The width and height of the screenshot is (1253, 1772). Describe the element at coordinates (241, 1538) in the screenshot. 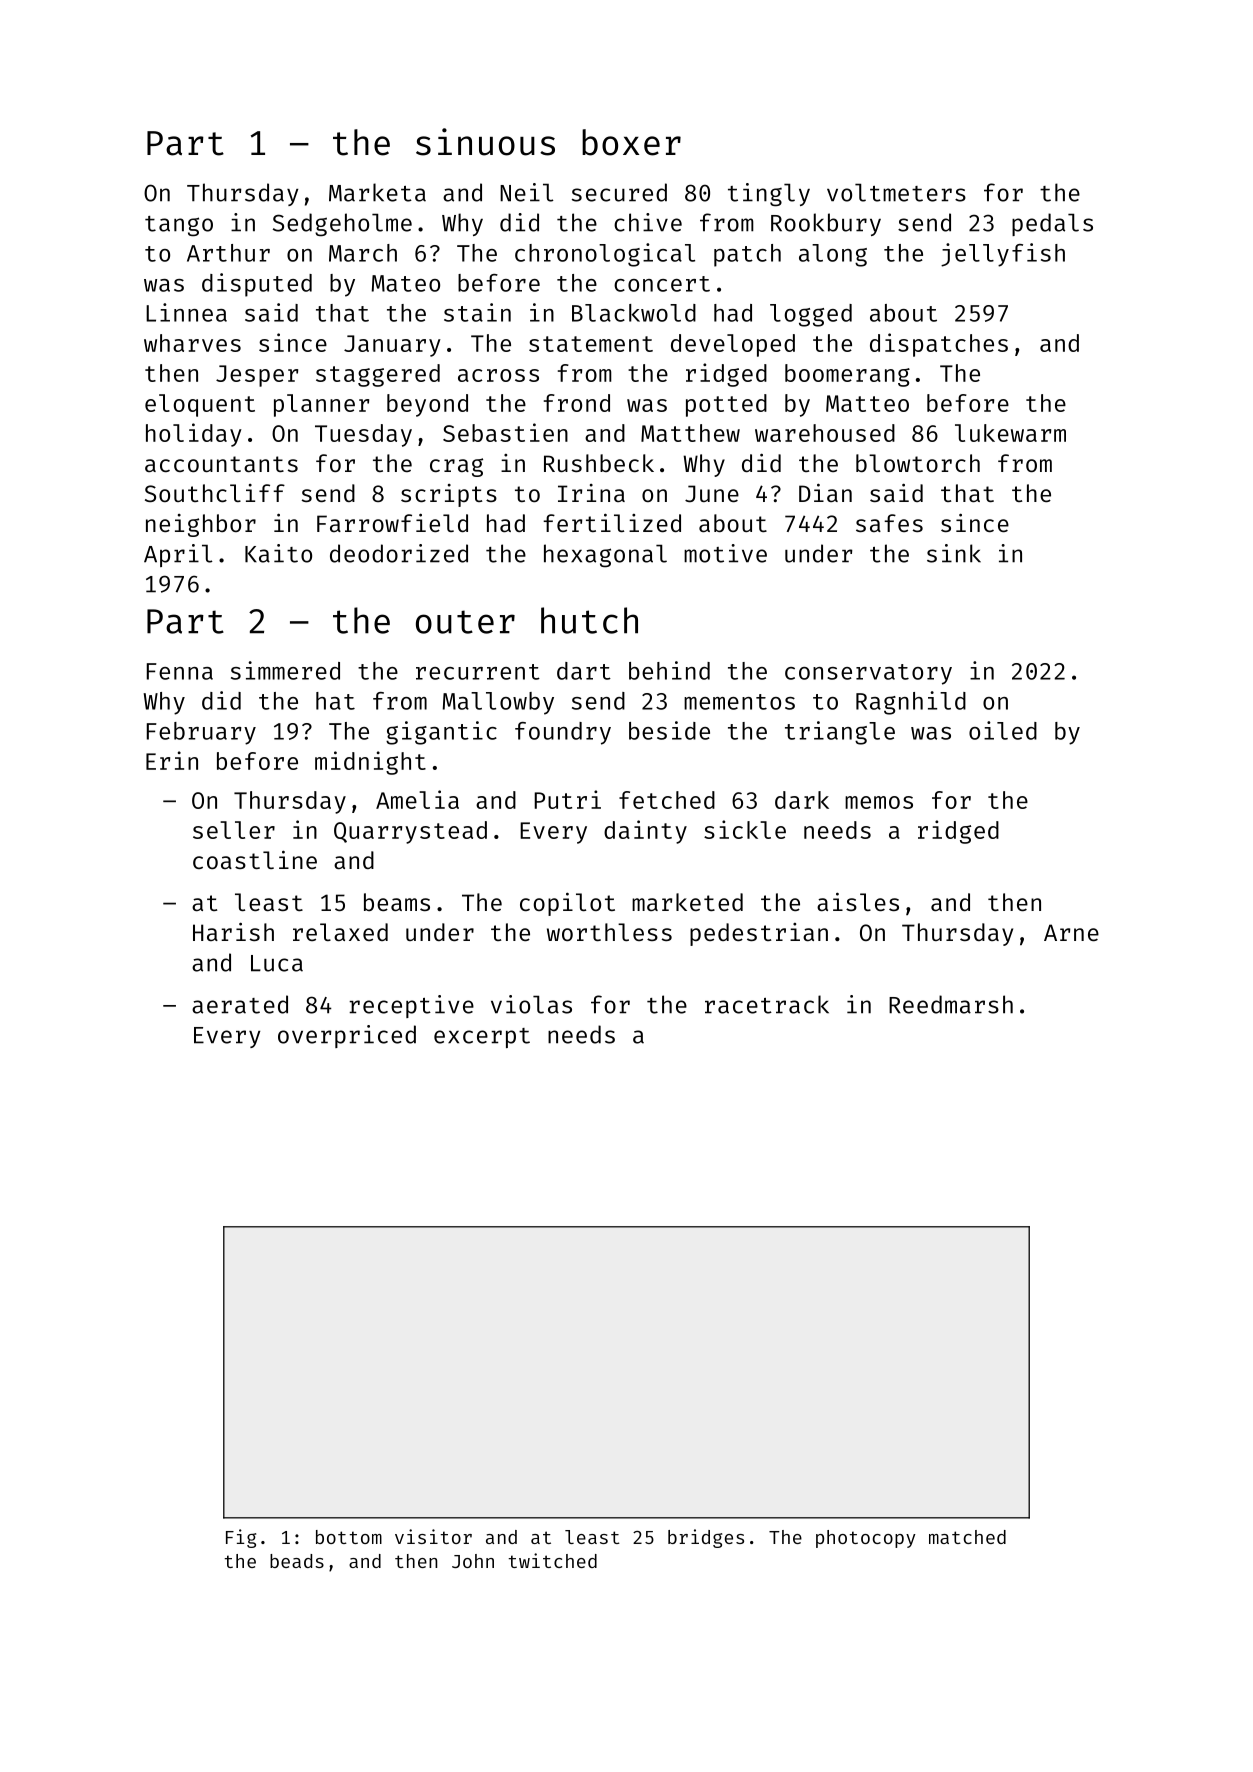

I see `Fig` at that location.
